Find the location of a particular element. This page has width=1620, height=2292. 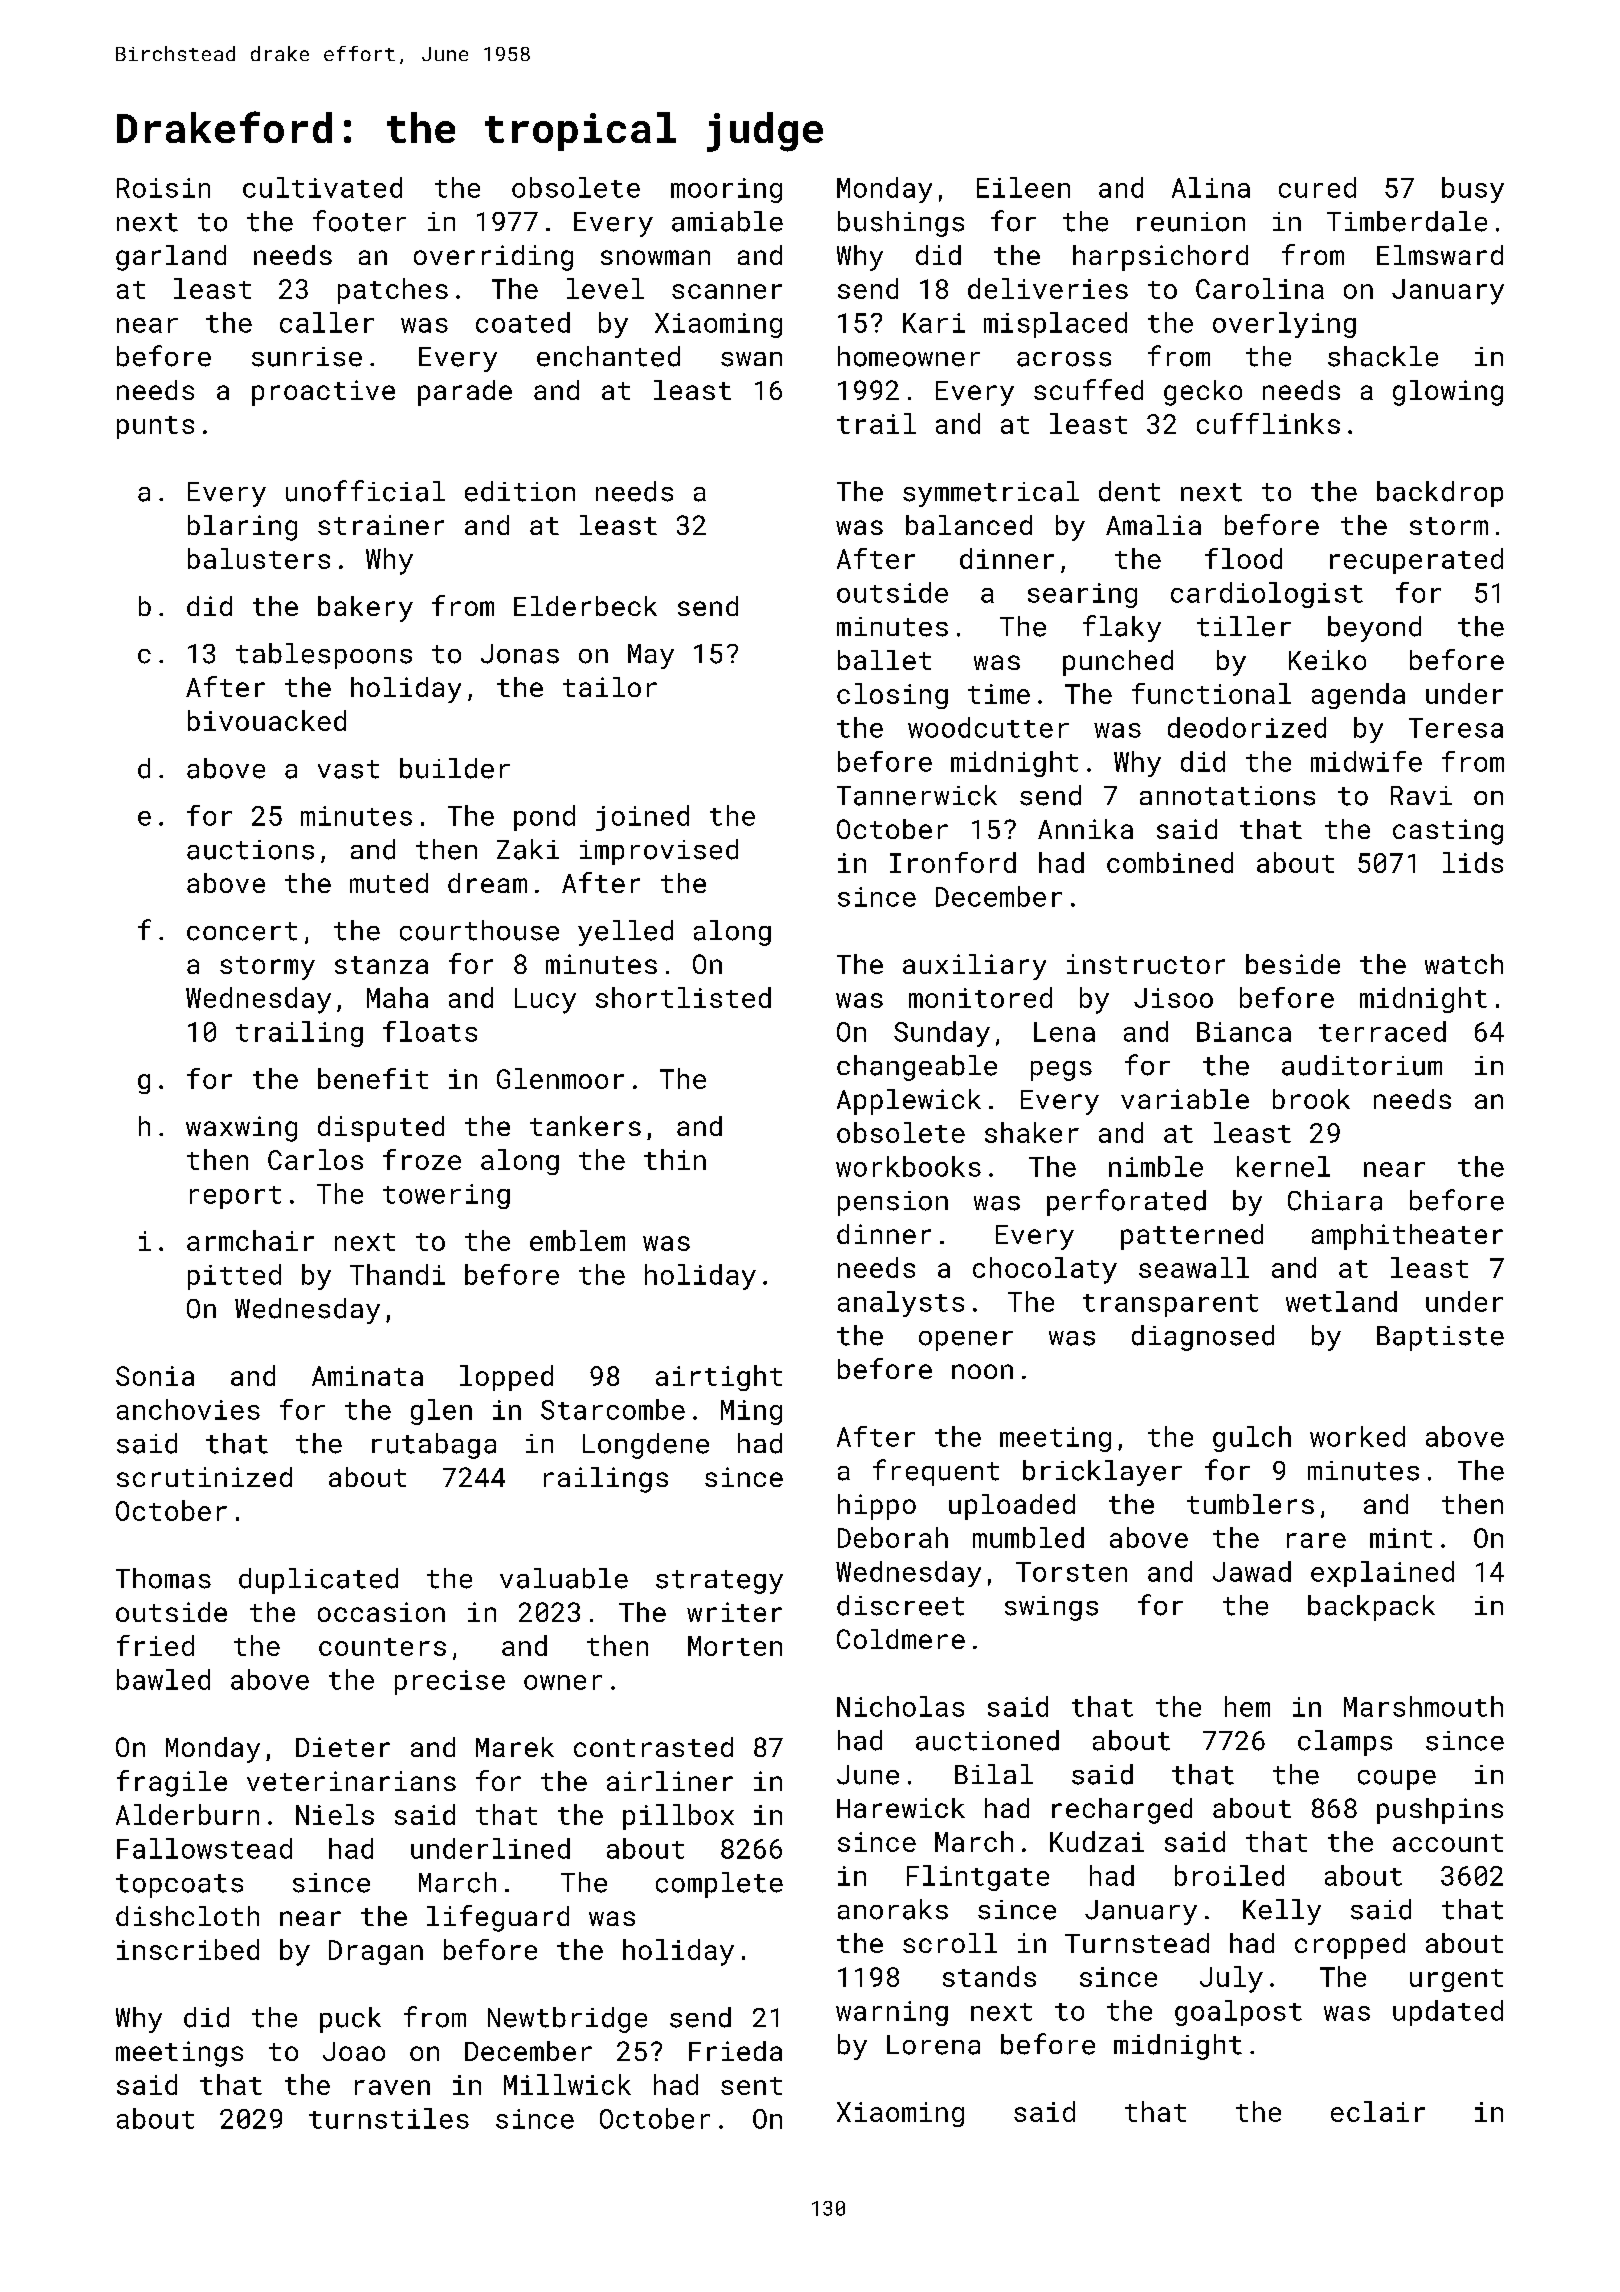

annotations is located at coordinates (1227, 796).
